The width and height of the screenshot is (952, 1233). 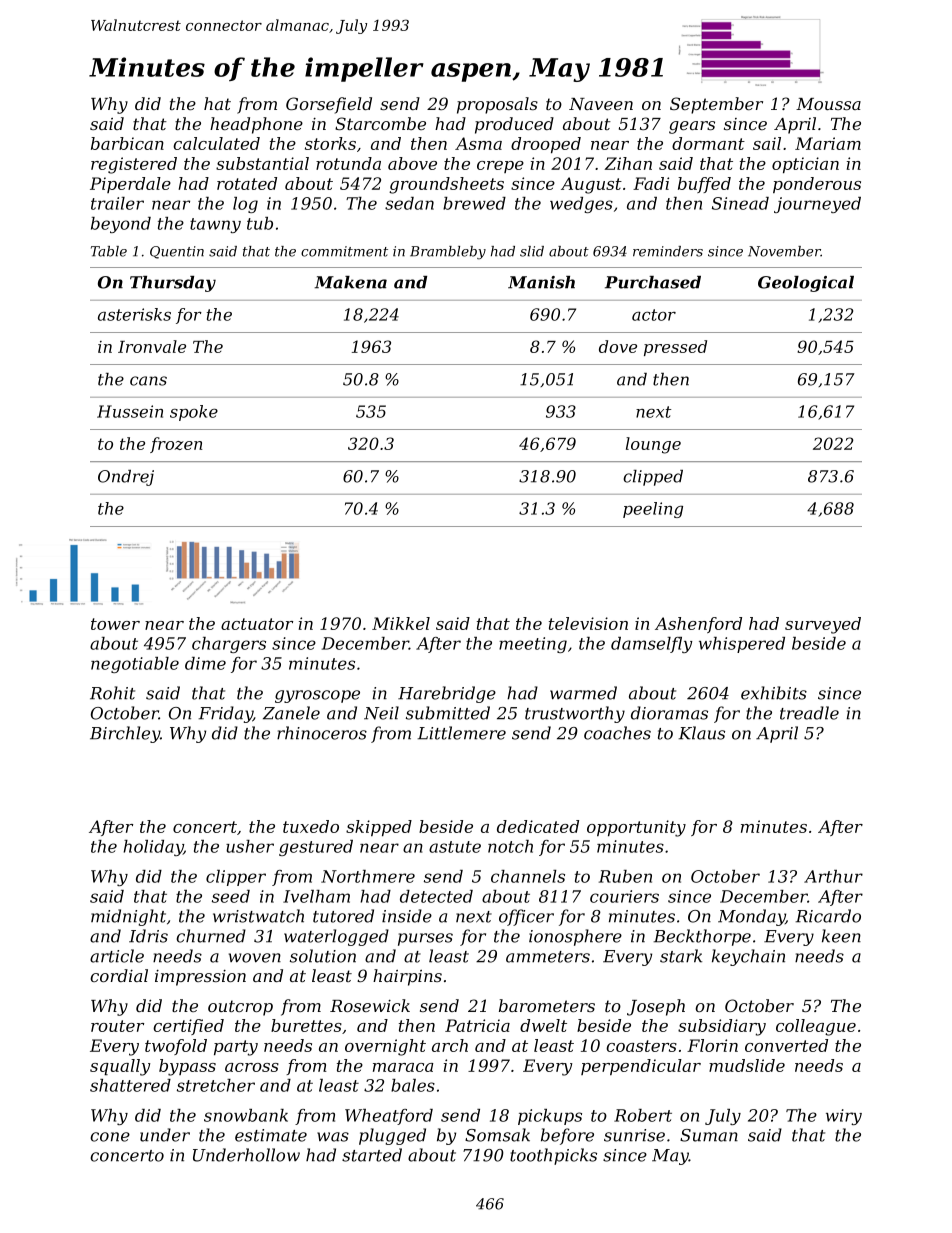 I want to click on tower, so click(x=115, y=624).
